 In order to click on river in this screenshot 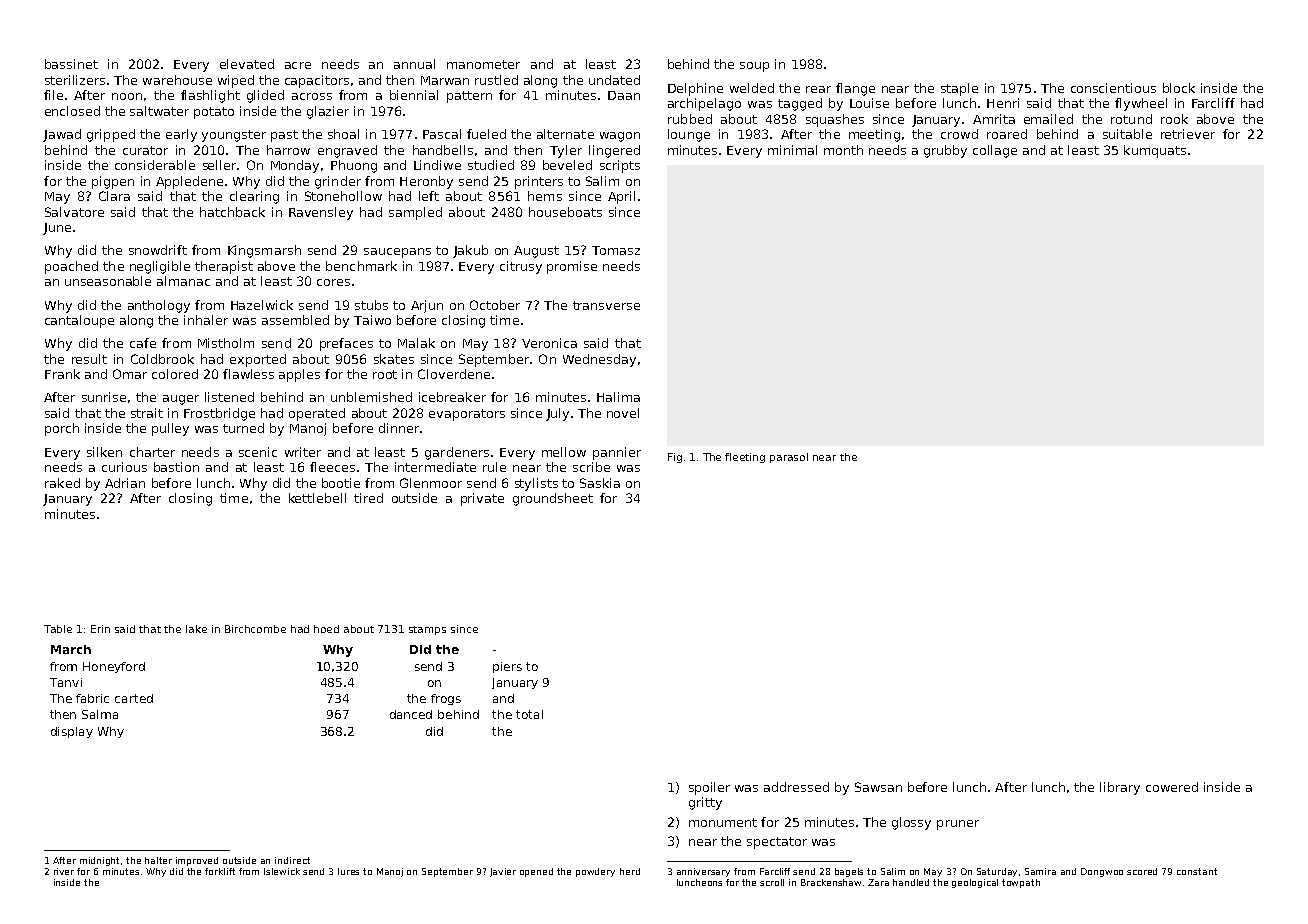, I will do `click(64, 871)`.
